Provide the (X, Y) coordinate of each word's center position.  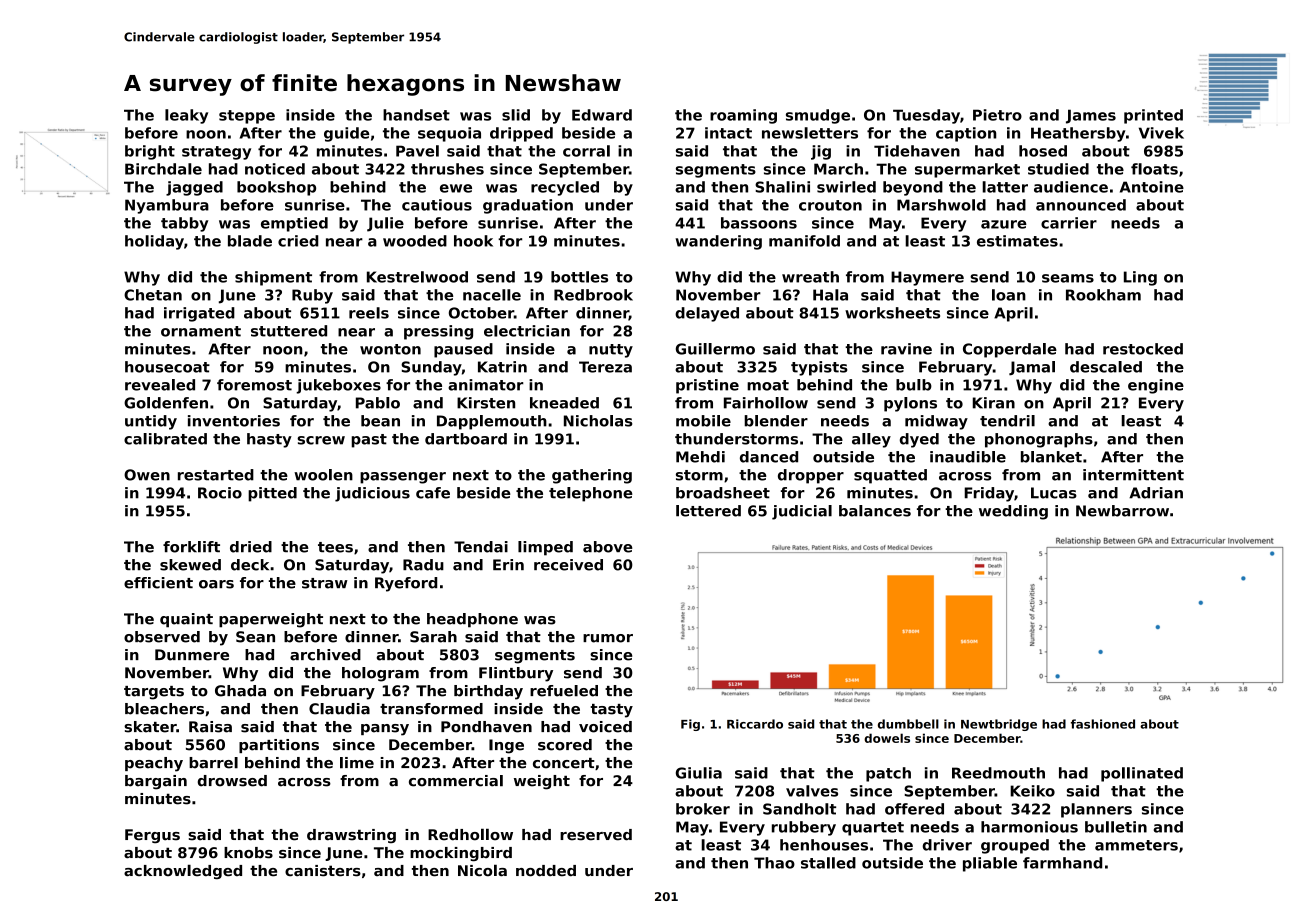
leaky (186, 116)
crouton (830, 205)
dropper (811, 476)
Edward (602, 115)
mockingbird (461, 854)
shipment (273, 278)
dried (251, 547)
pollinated (1142, 774)
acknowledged (183, 871)
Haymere (927, 278)
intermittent (1133, 475)
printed (1153, 116)
